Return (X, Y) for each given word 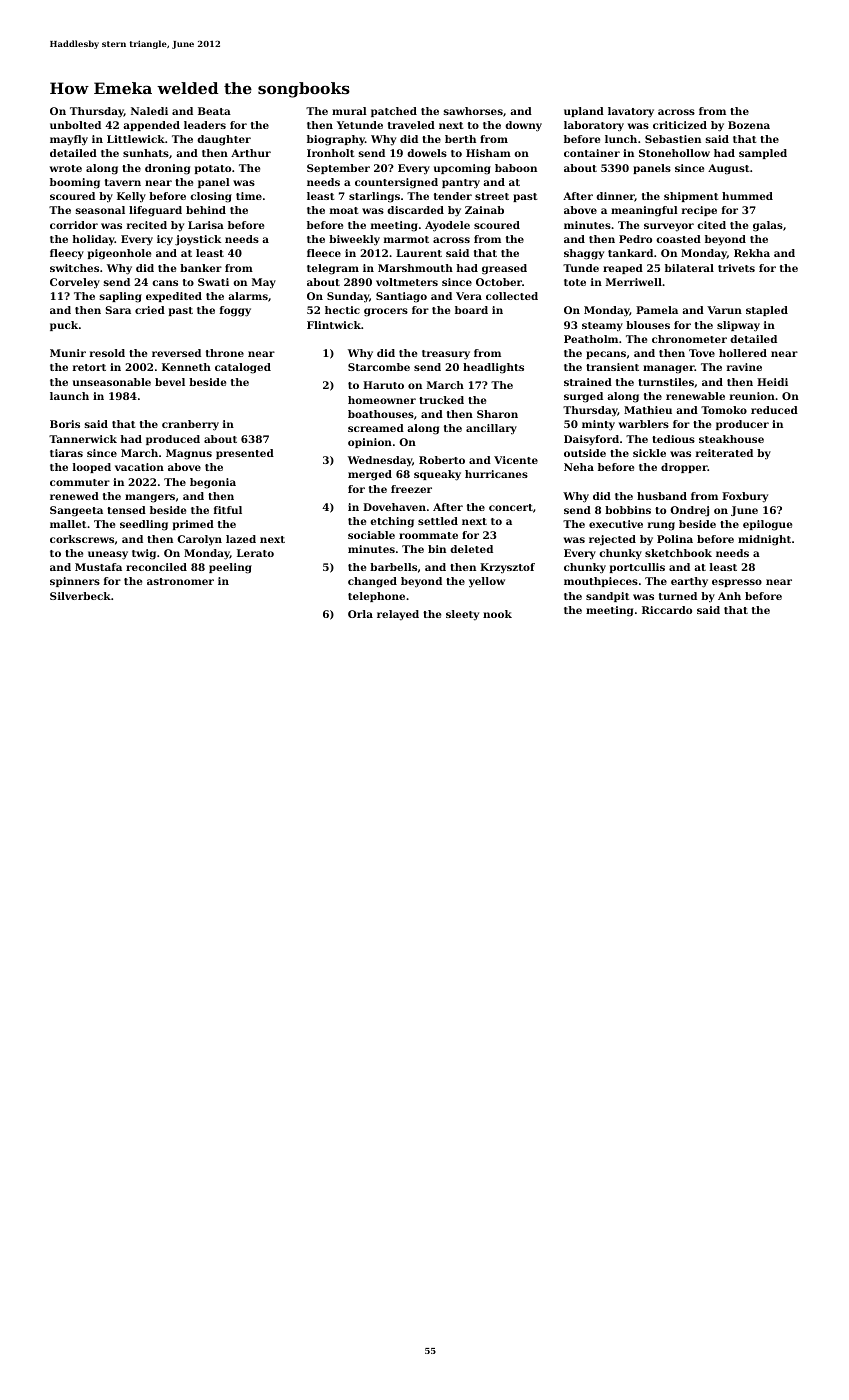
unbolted (75, 125)
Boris (65, 424)
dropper (684, 468)
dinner (615, 197)
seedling (144, 525)
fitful (228, 510)
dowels (427, 153)
